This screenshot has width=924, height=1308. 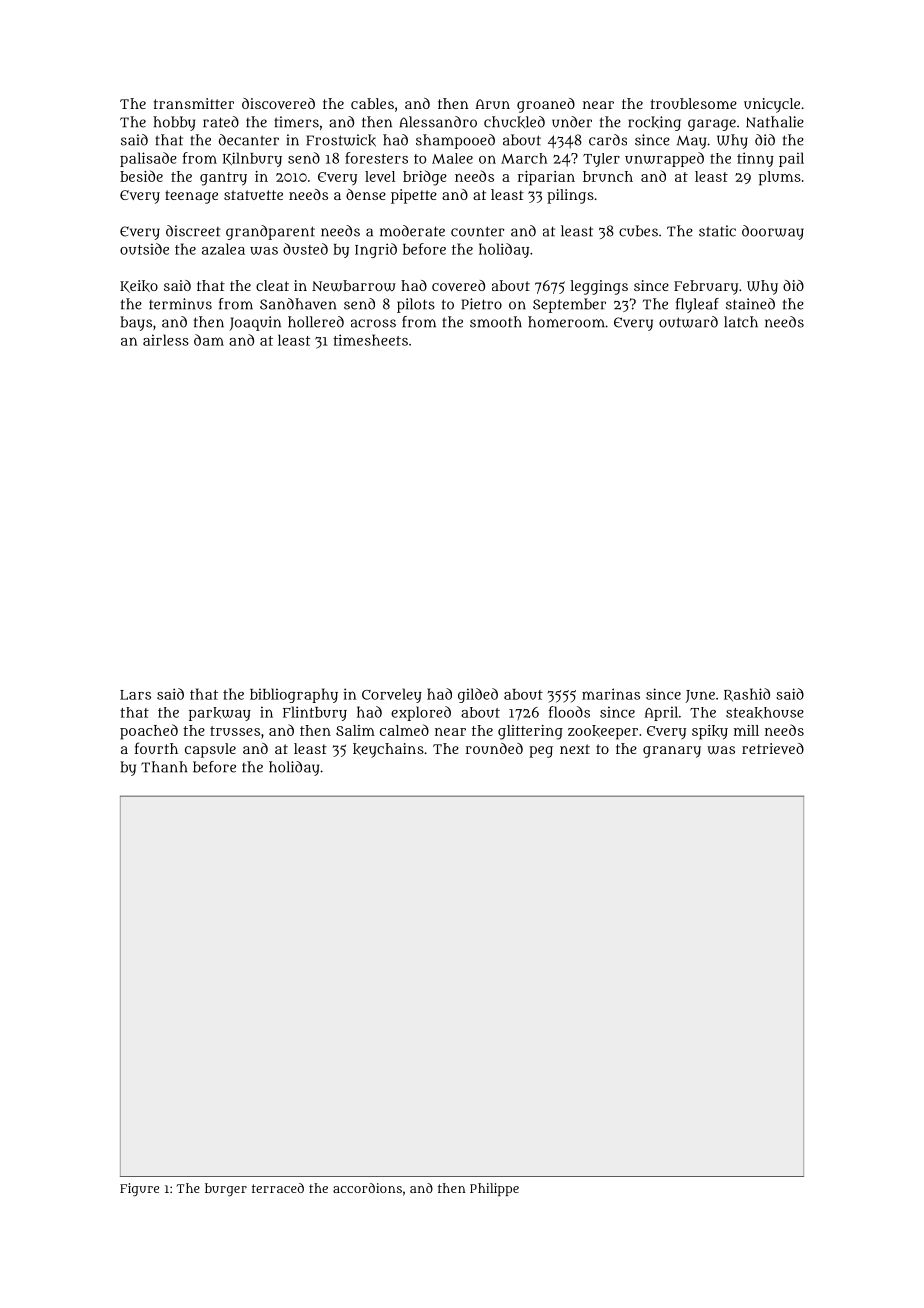 What do you see at coordinates (688, 322) in the screenshot?
I see `outward` at bounding box center [688, 322].
